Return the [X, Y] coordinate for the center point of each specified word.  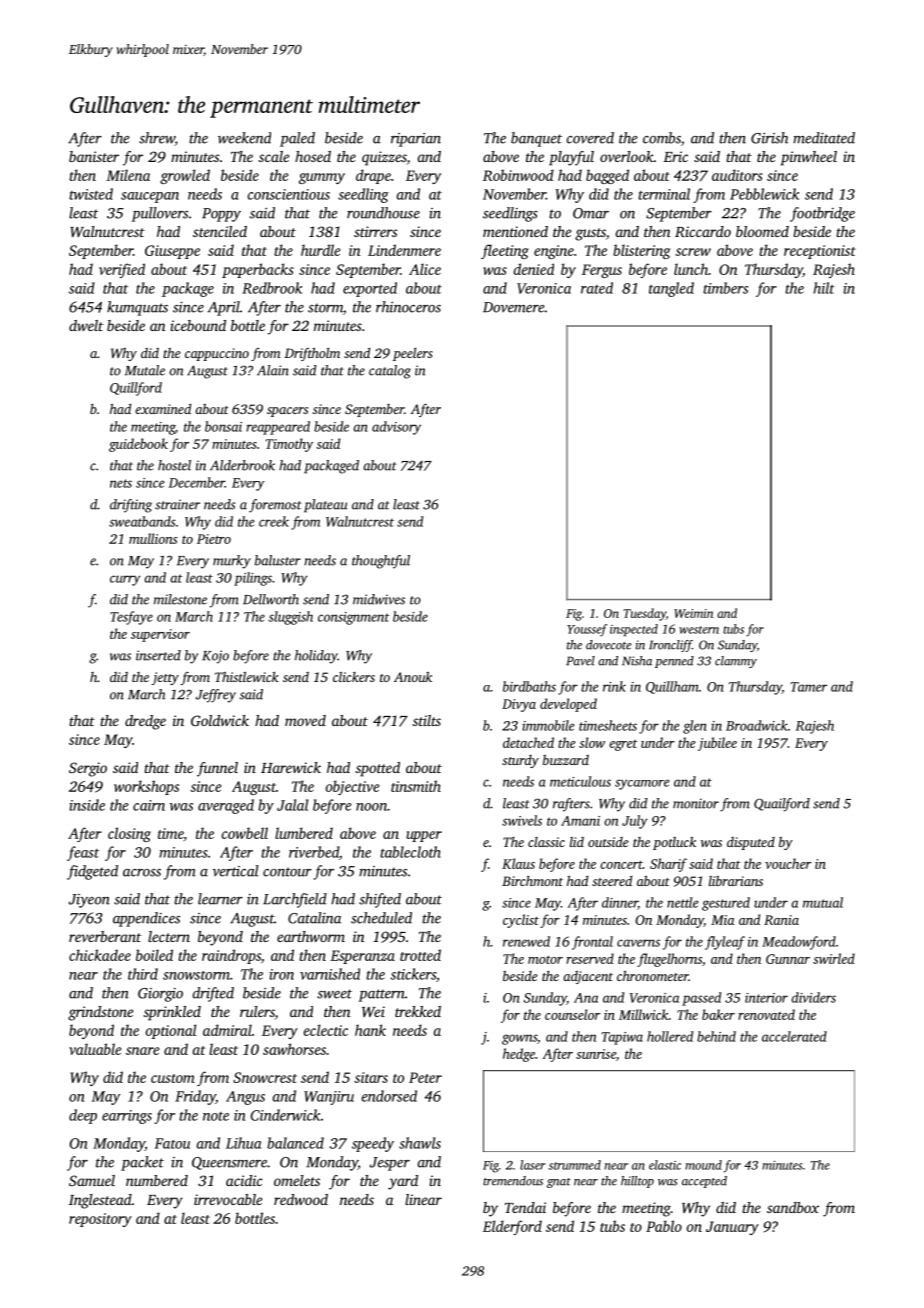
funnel [217, 769]
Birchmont [532, 881]
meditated [824, 138]
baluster [278, 560]
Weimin [693, 613]
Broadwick [757, 725]
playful [571, 158]
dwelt [86, 325]
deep [83, 1116]
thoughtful [381, 562]
